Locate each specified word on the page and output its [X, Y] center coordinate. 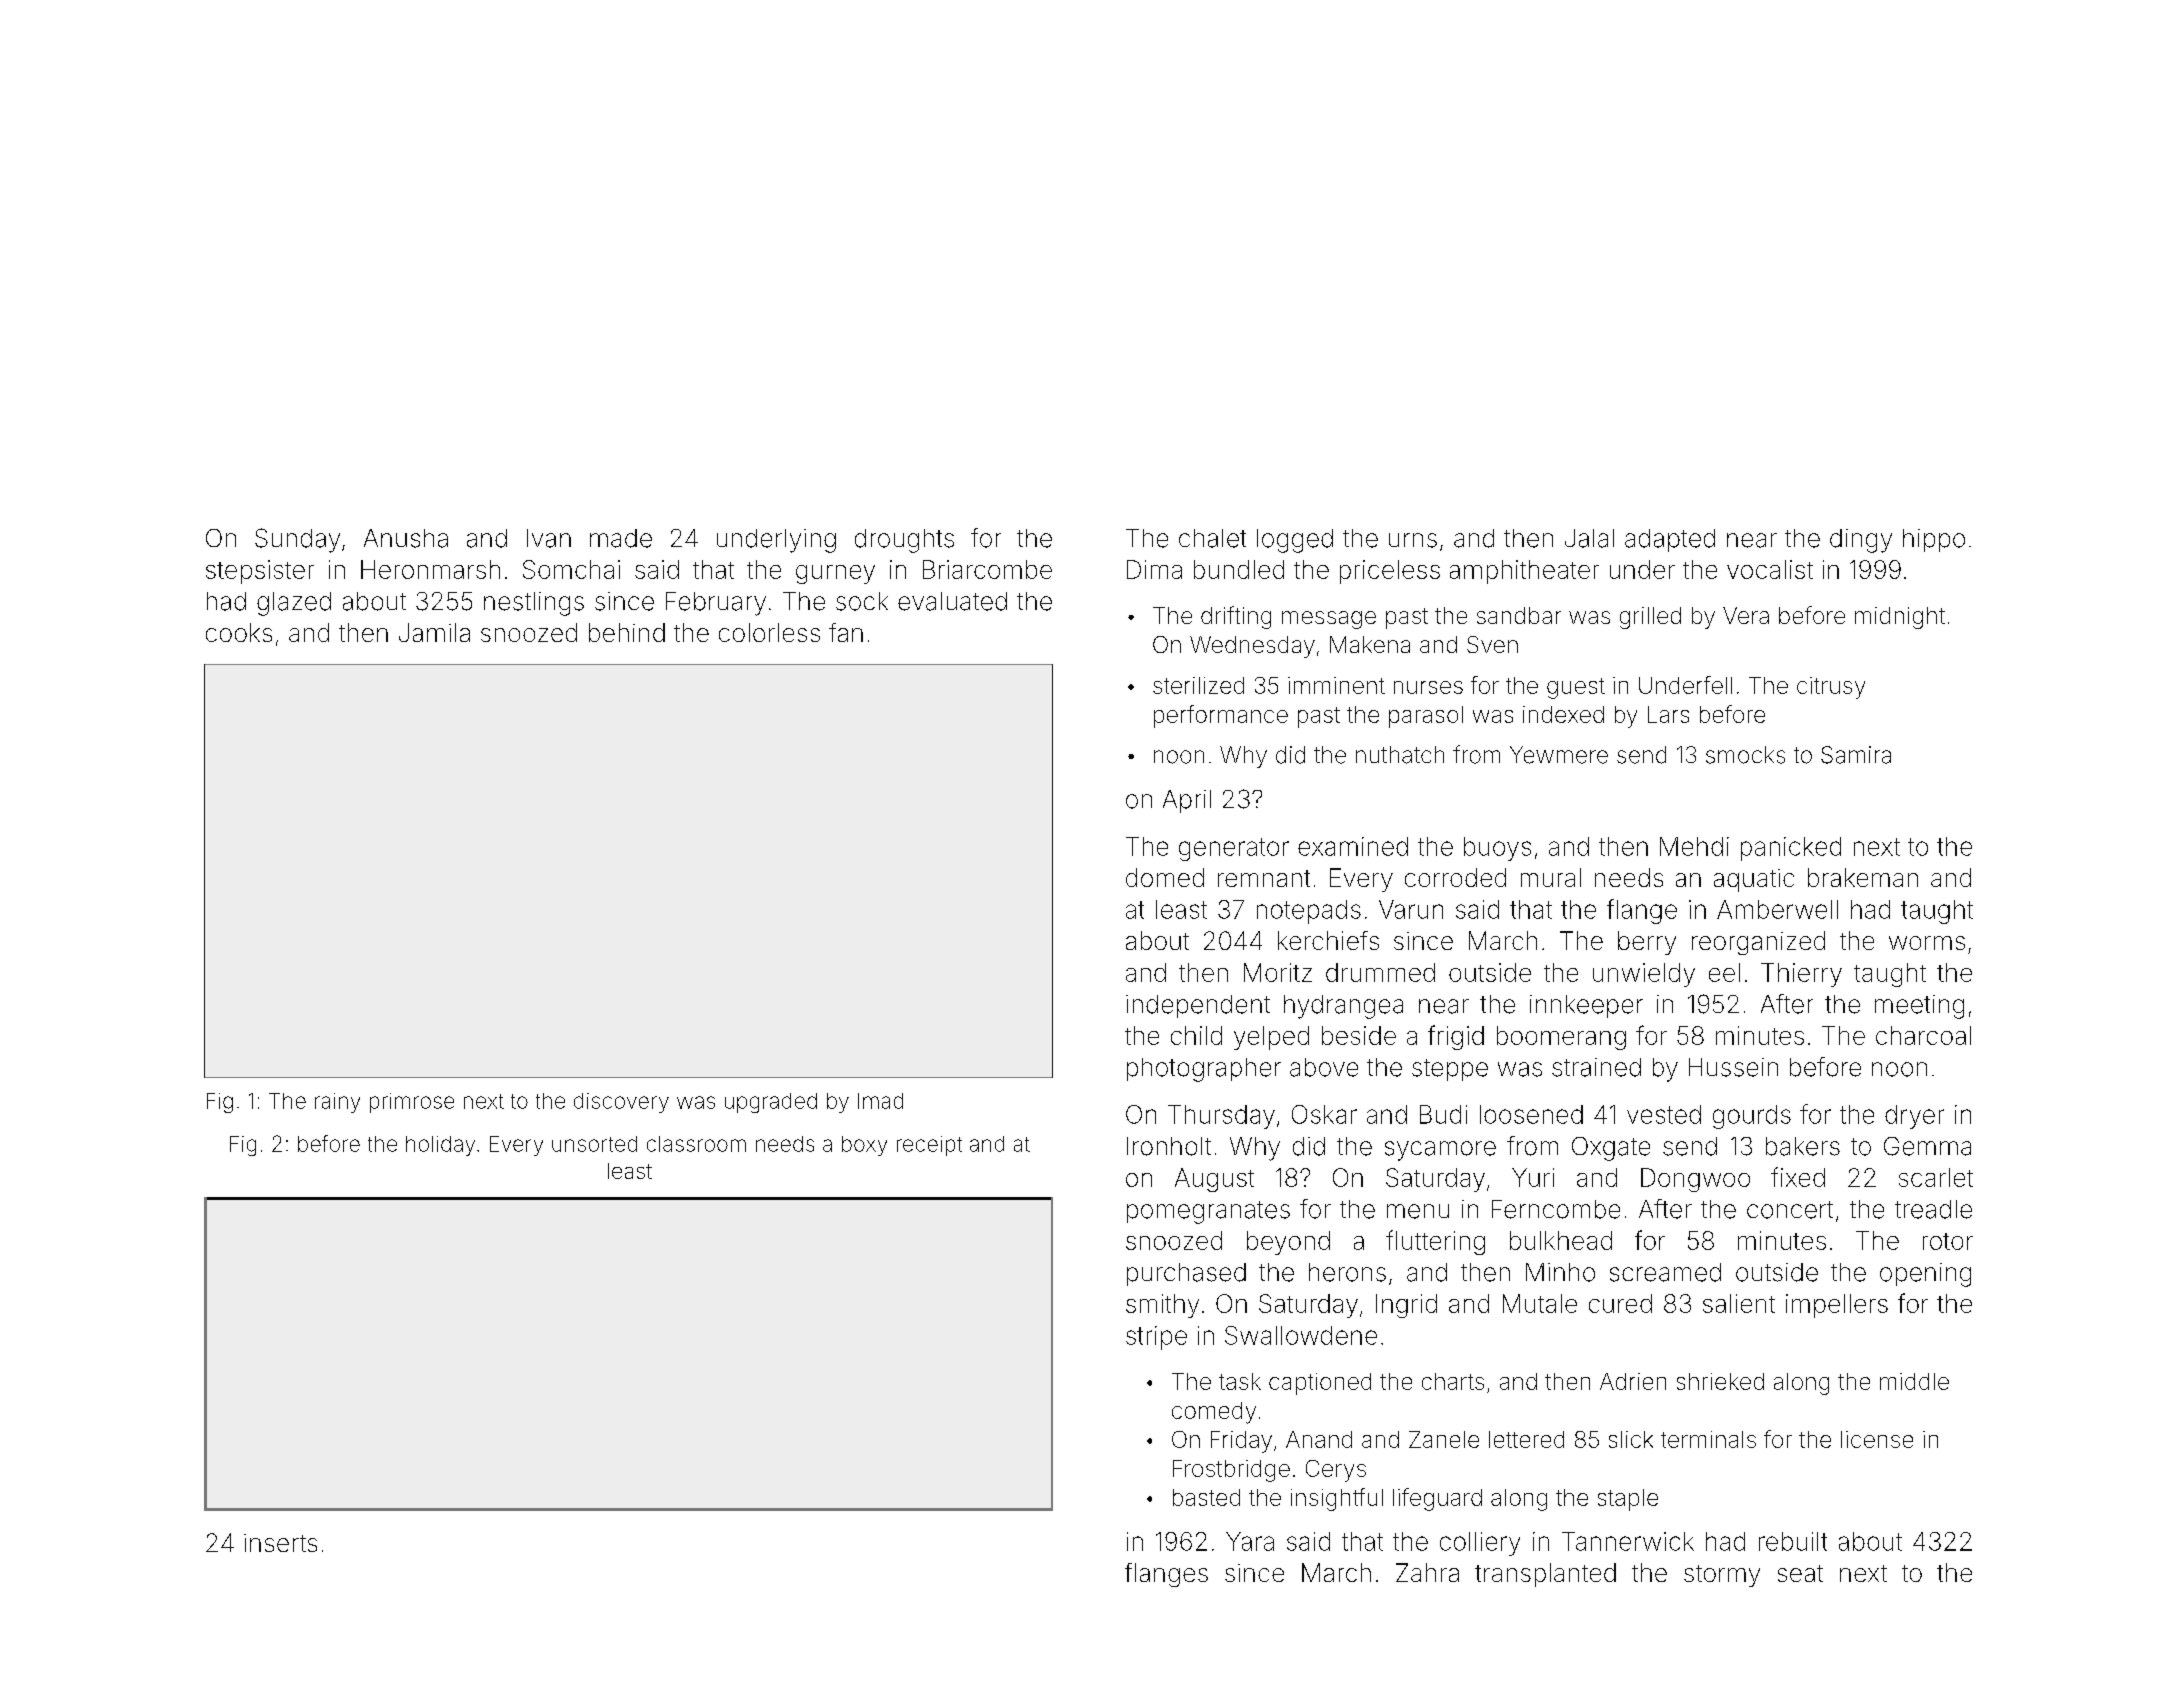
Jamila [434, 632]
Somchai [571, 569]
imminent [1336, 685]
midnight [1900, 618]
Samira [1856, 755]
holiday [440, 1146]
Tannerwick [1628, 1541]
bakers [1803, 1146]
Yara [1250, 1541]
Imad [880, 1101]
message [1329, 620]
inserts [280, 1543]
